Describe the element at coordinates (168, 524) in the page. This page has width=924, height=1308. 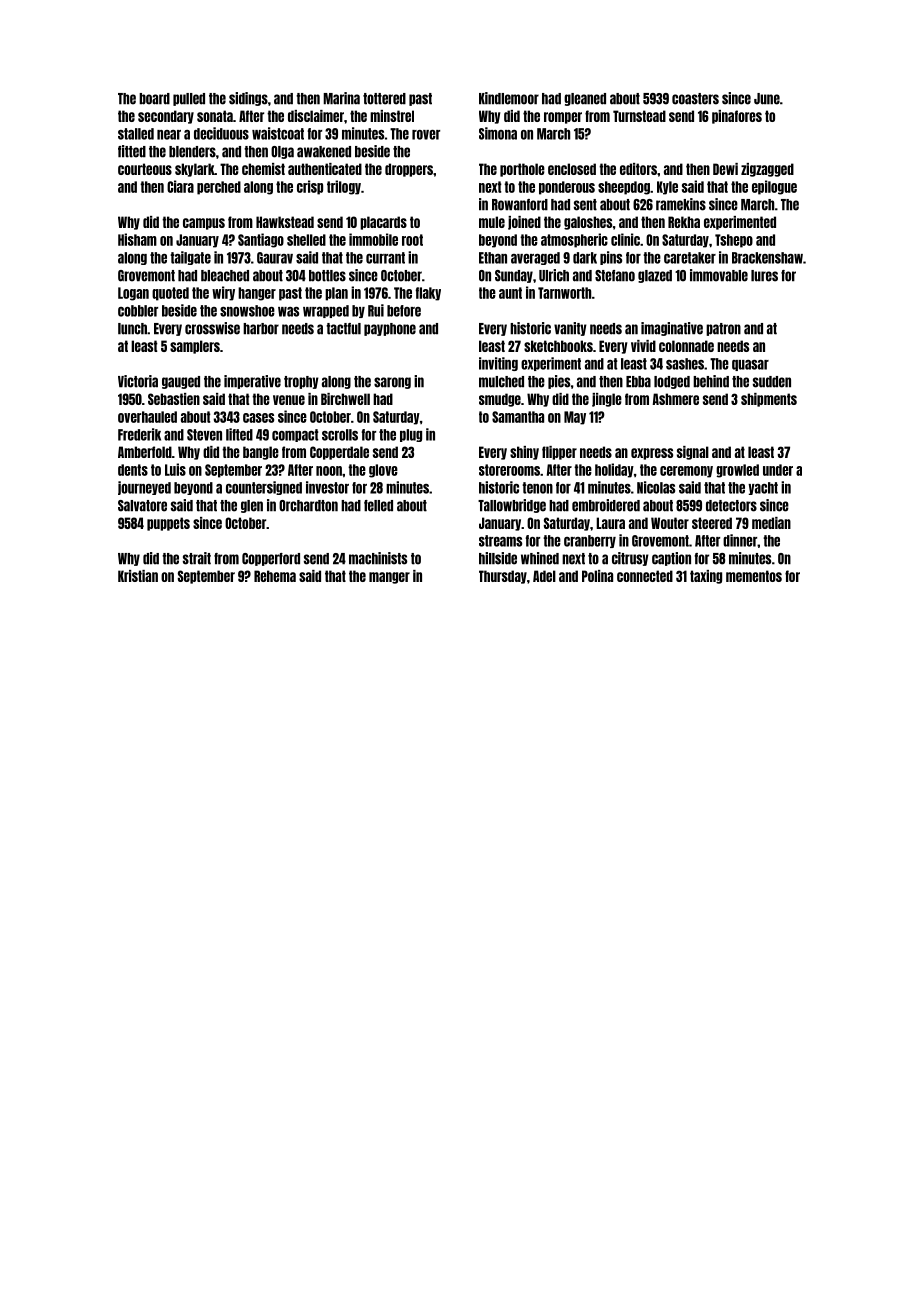
I see `puppets` at that location.
